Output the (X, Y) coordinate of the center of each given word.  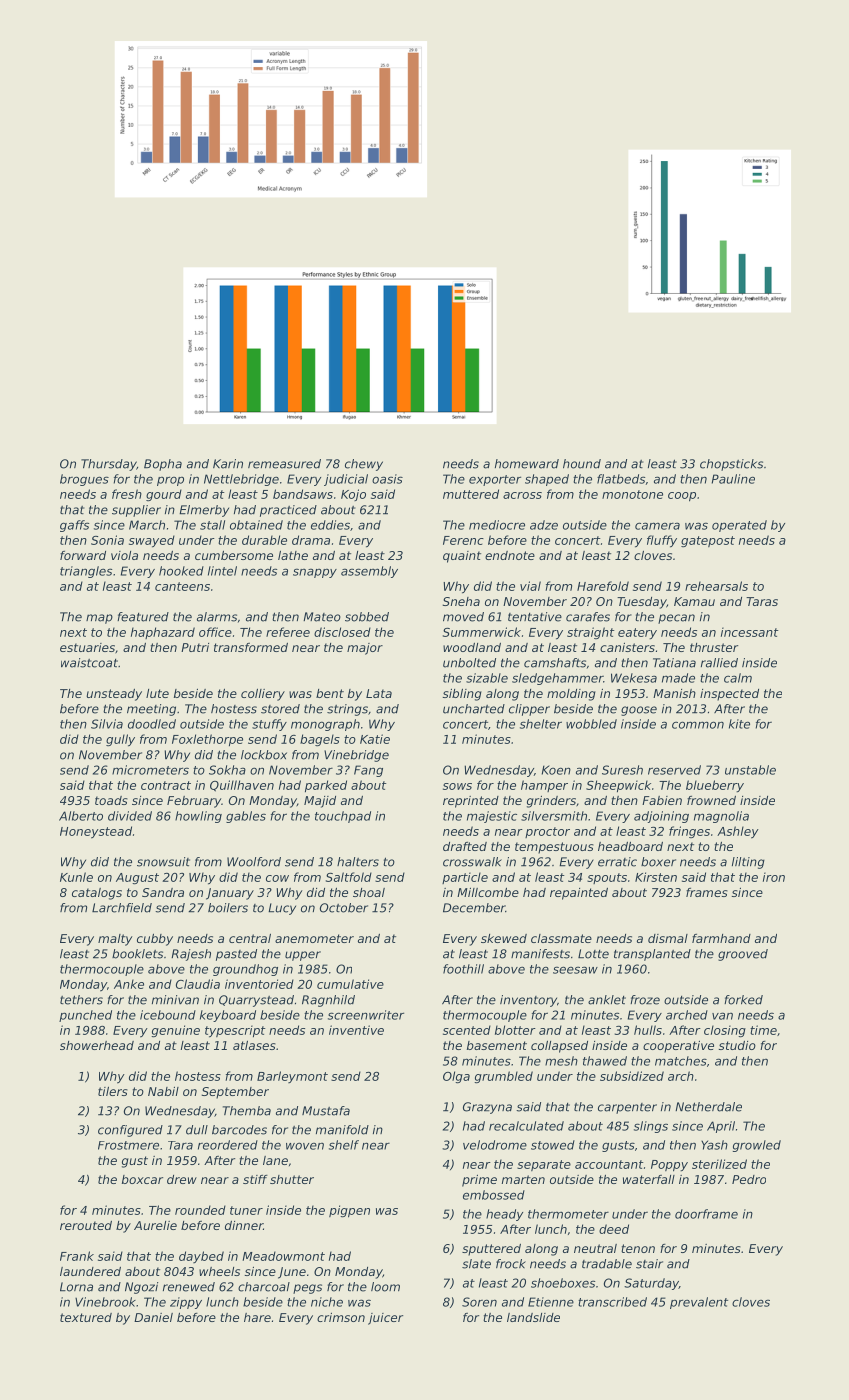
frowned (711, 800)
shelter (541, 724)
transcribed (612, 1302)
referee (288, 632)
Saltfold (349, 877)
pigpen (349, 1211)
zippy (186, 1303)
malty (115, 940)
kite (739, 724)
